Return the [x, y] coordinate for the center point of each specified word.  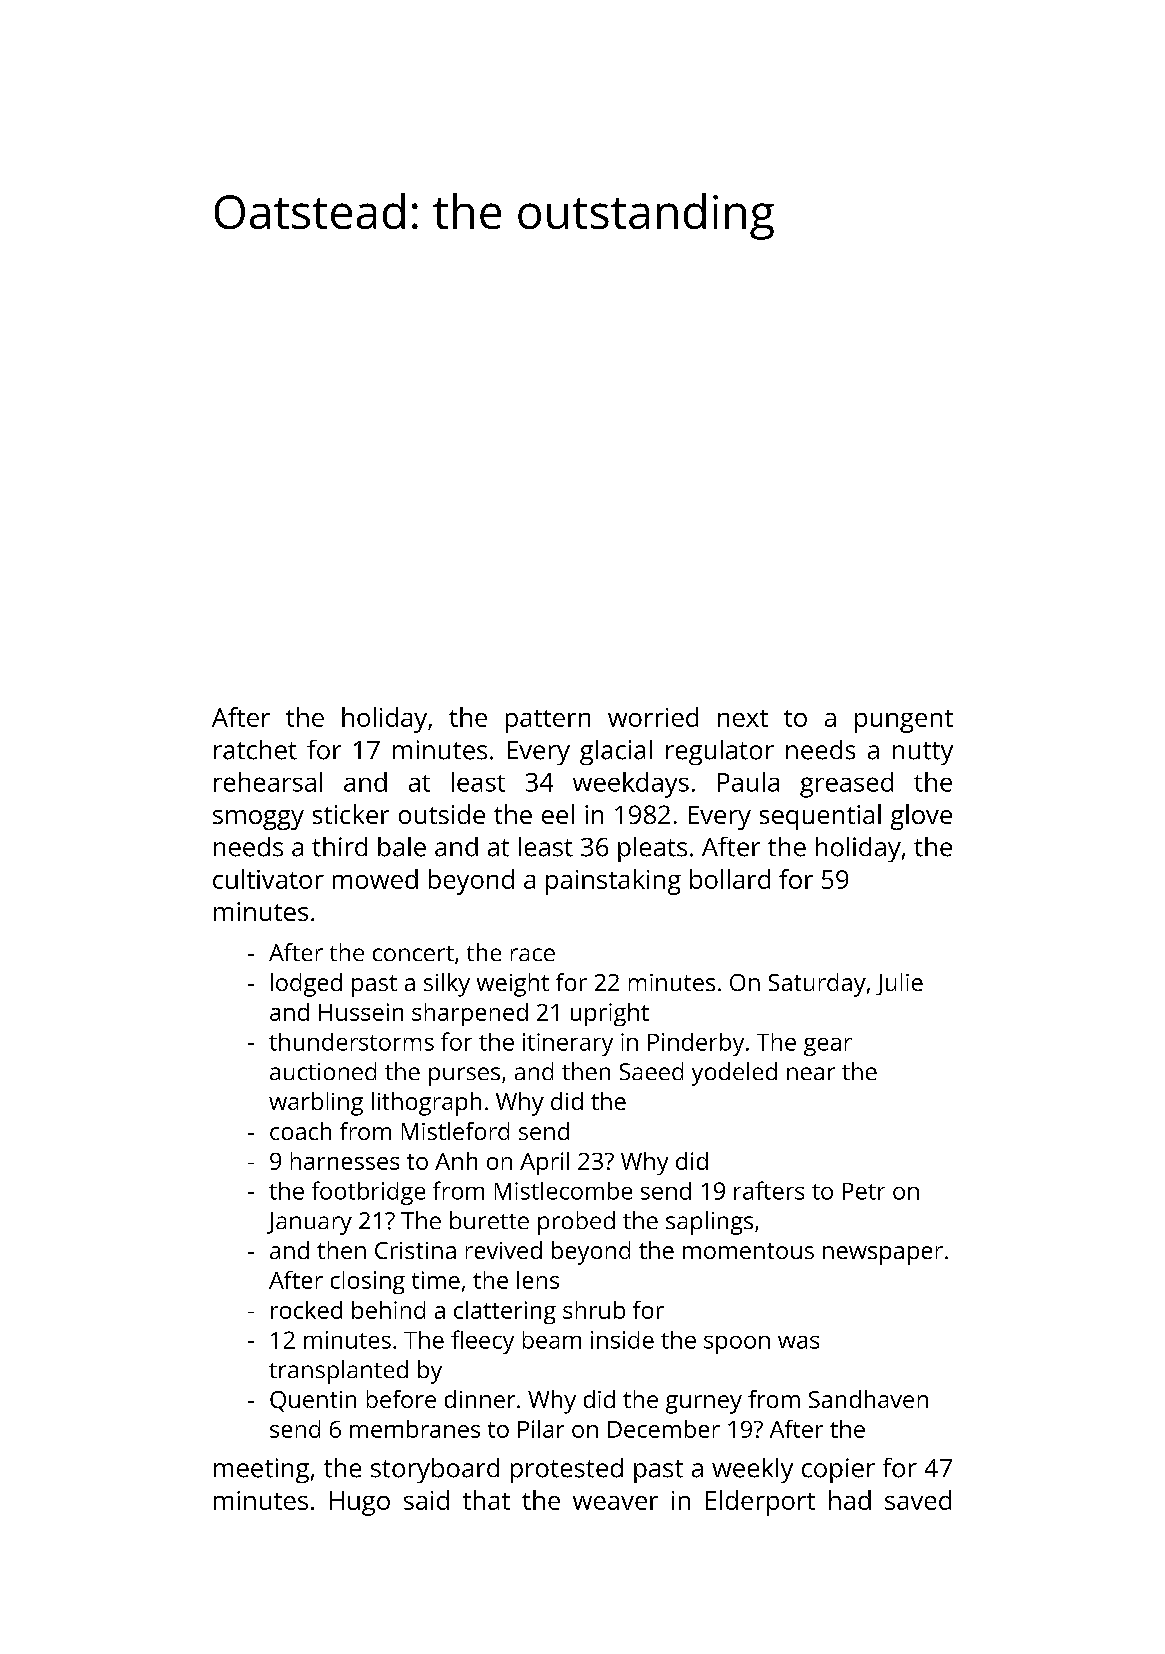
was [798, 1342]
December [664, 1429]
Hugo [360, 1503]
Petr [864, 1191]
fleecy [482, 1342]
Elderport [760, 1503]
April [544, 1163]
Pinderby [696, 1044]
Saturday [817, 985]
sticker [351, 814]
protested [567, 1470]
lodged [306, 985]
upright [610, 1014]
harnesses [345, 1161]
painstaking [613, 882]
